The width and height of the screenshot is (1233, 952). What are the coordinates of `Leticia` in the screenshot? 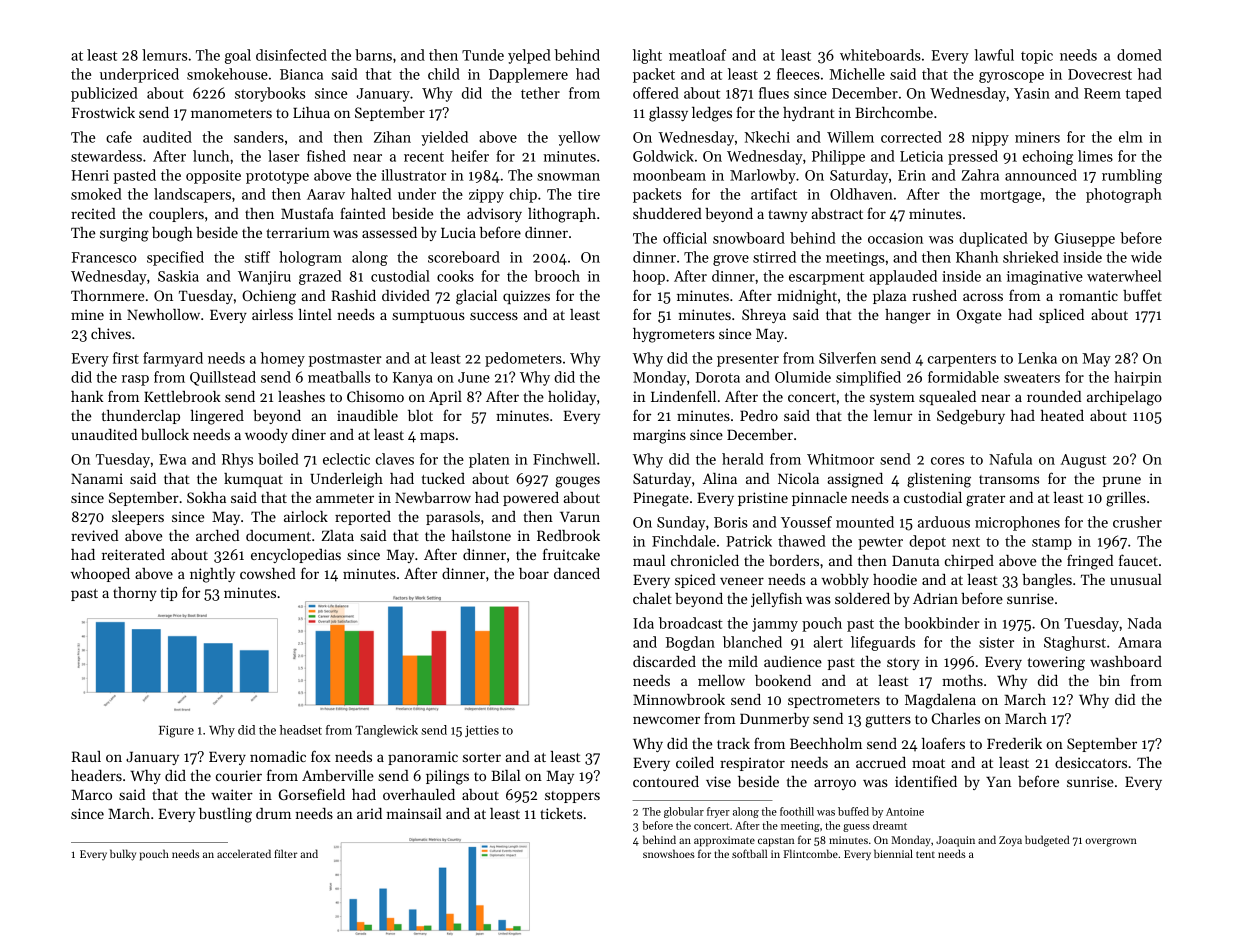 It's located at (921, 156).
